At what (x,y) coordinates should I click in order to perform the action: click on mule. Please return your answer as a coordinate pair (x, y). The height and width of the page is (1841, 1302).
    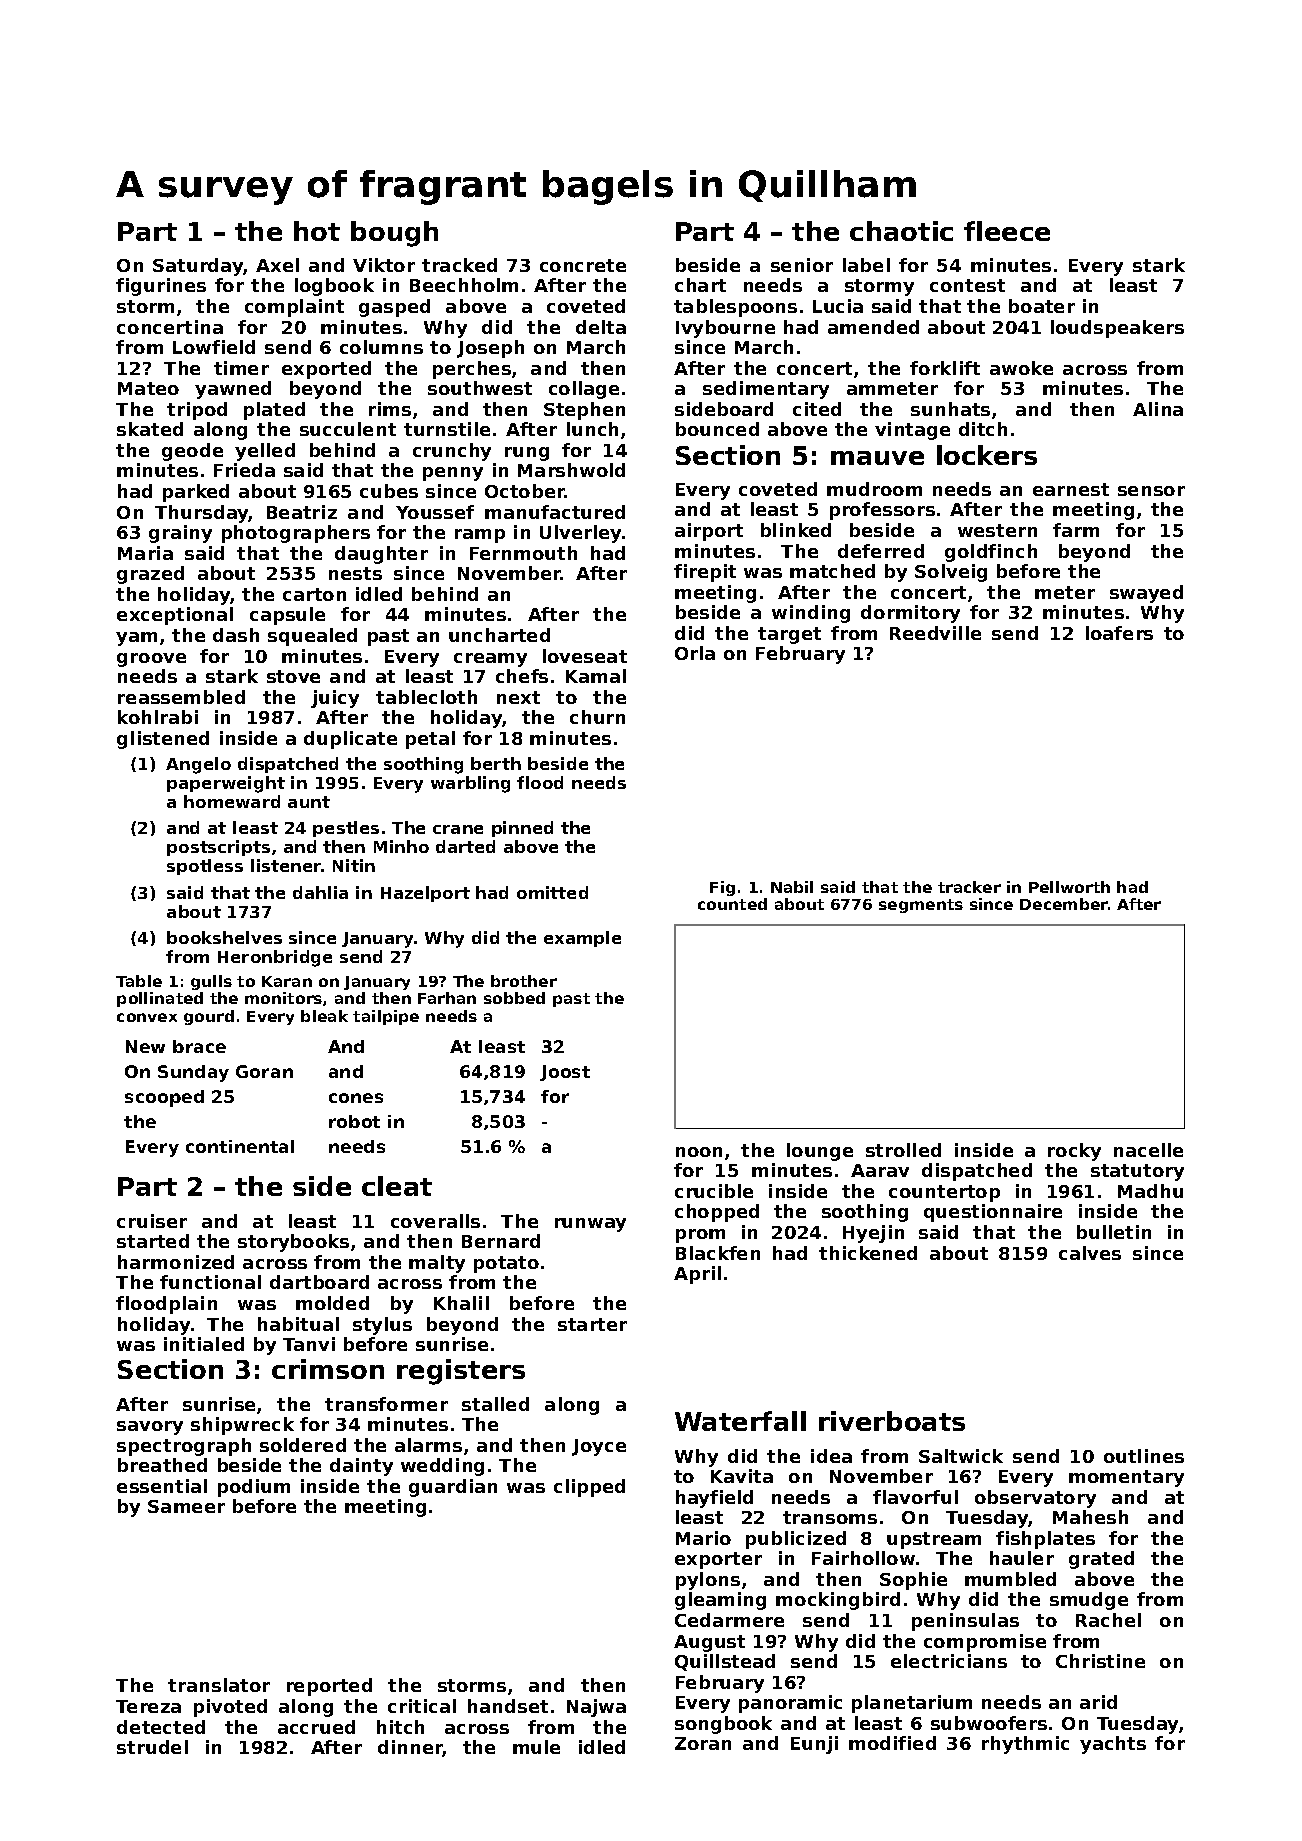
    Looking at the image, I should click on (536, 1747).
